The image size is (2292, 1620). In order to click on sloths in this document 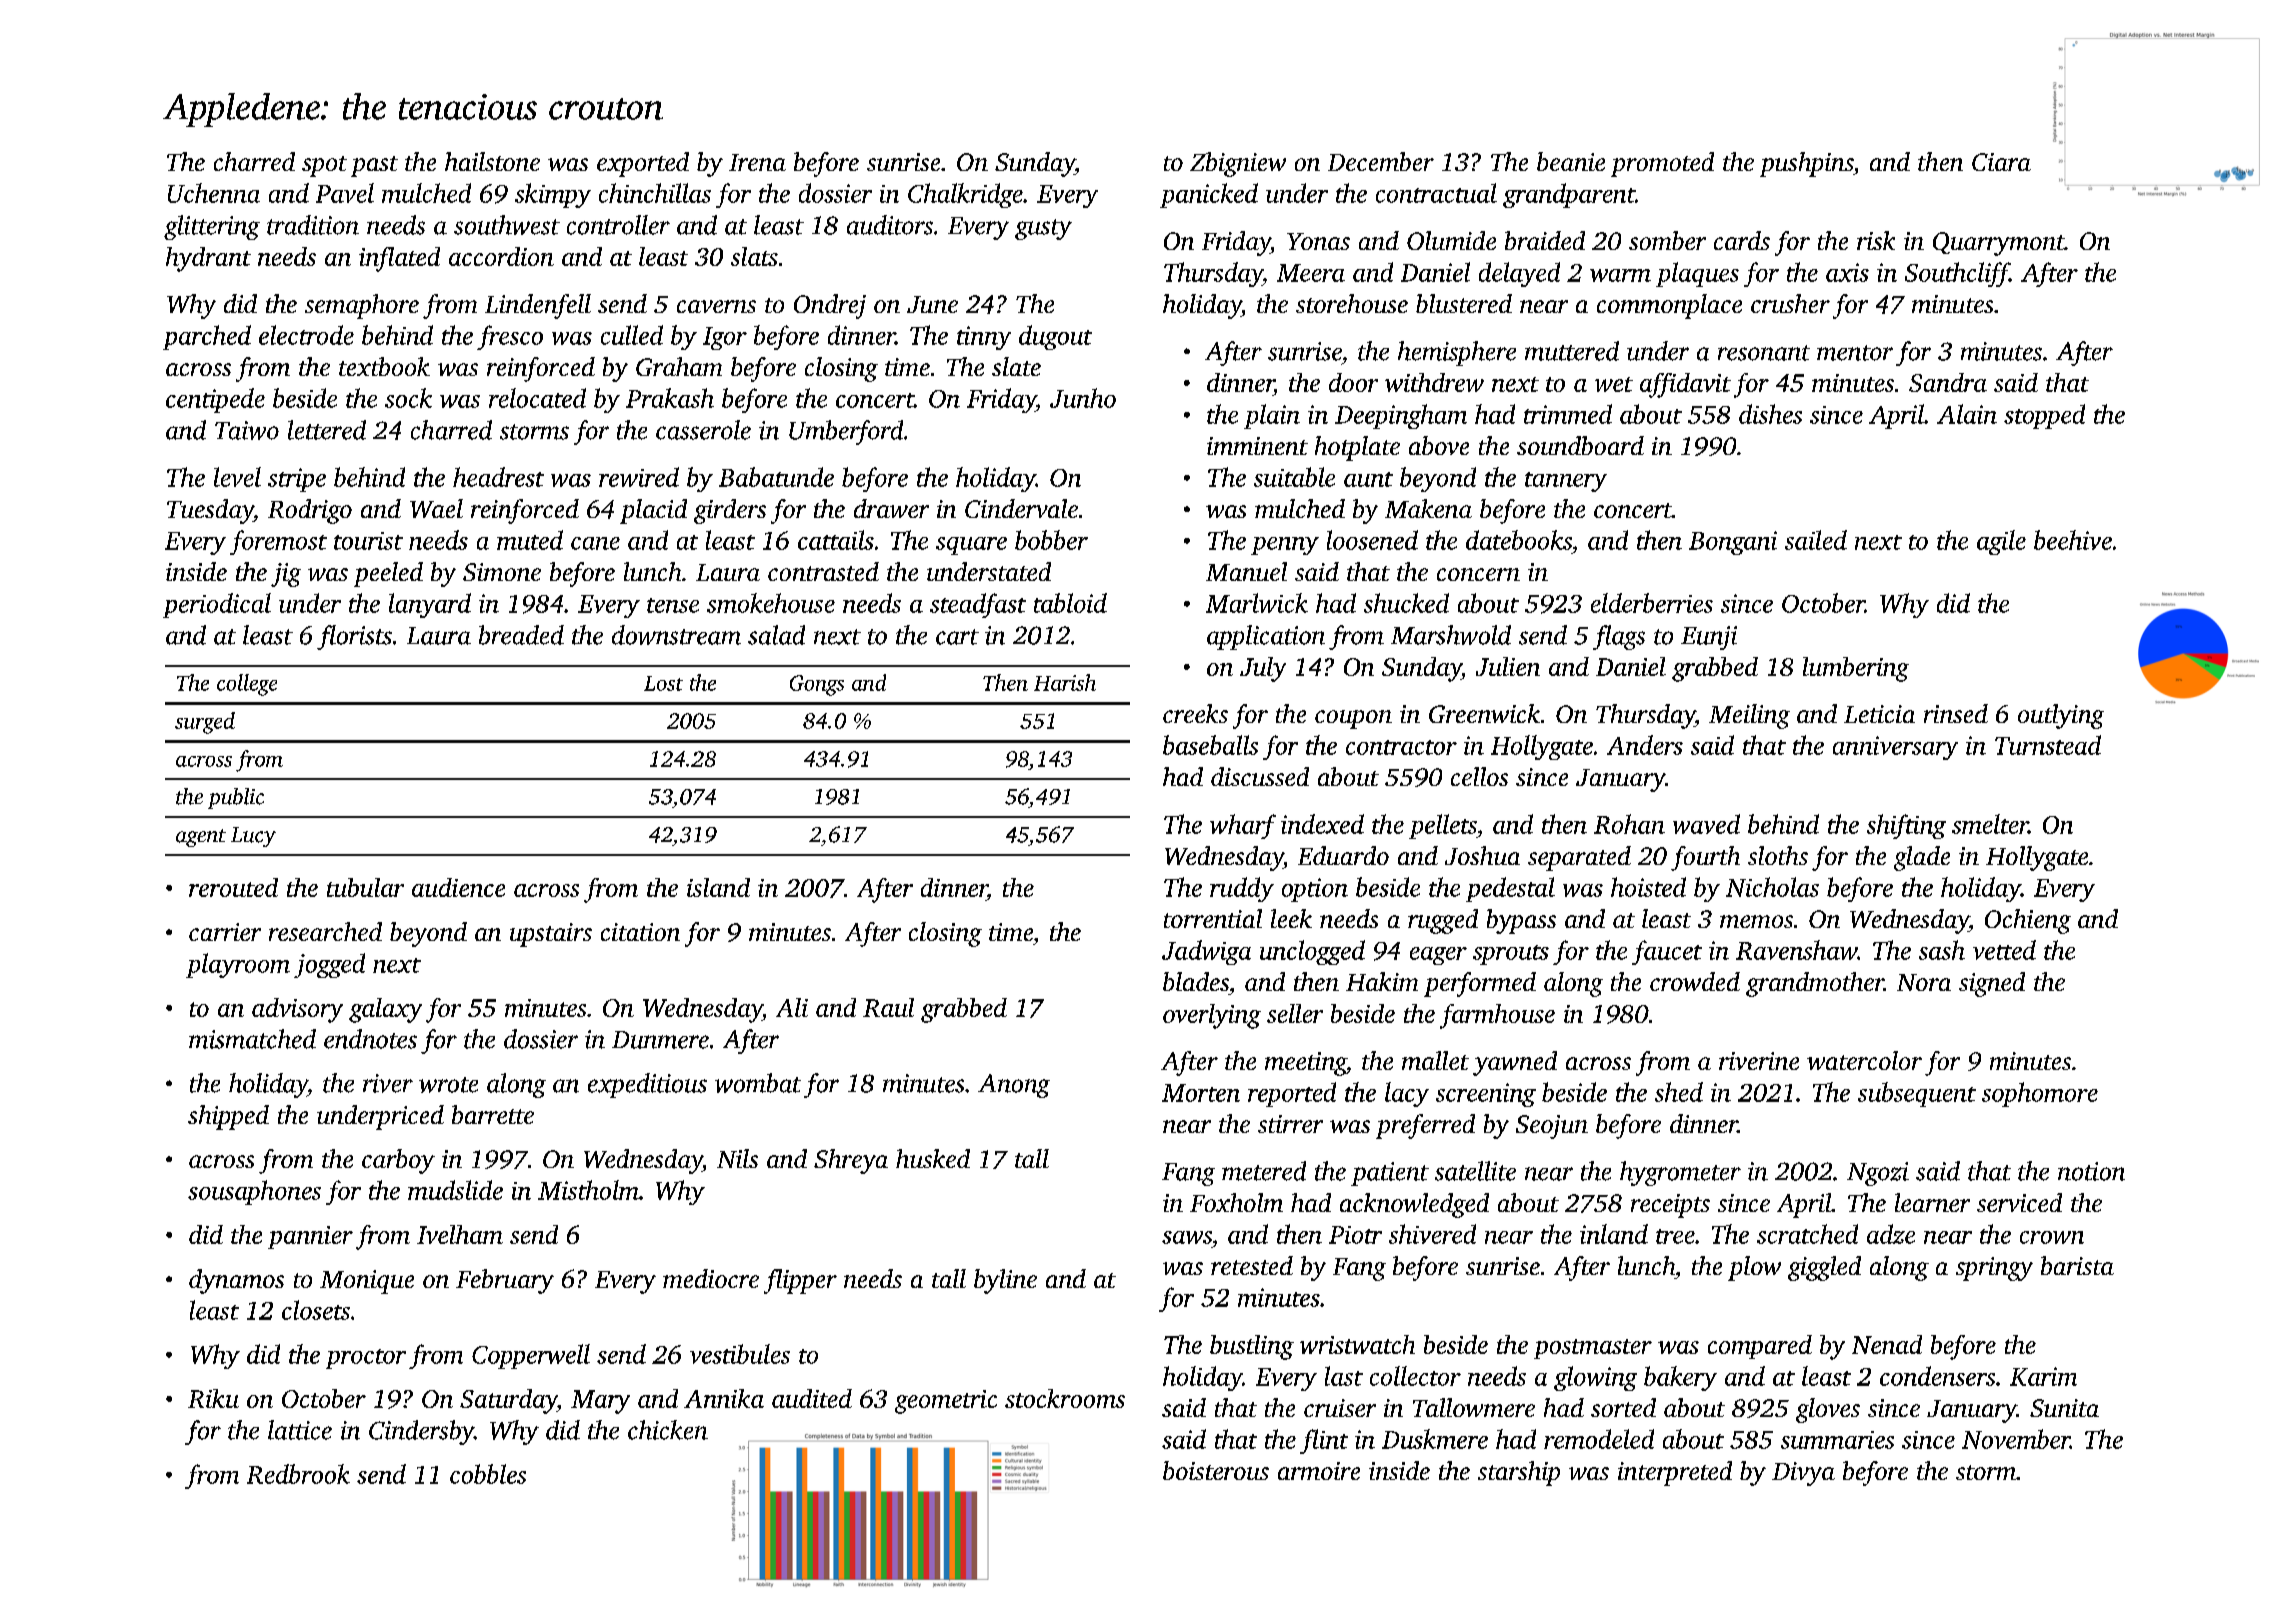, I will do `click(1778, 855)`.
